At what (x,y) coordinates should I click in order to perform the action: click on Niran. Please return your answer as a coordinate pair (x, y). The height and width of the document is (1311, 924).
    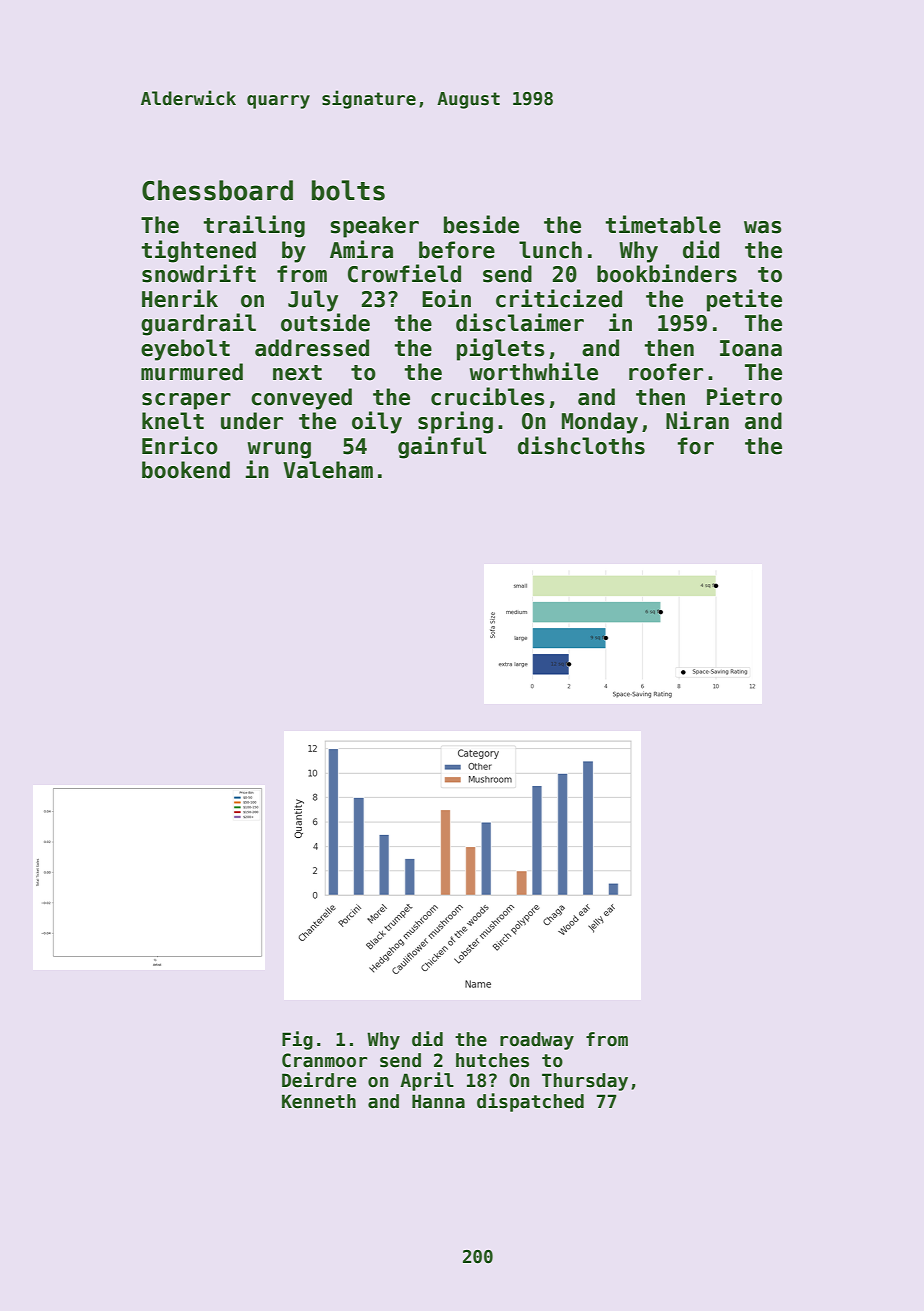
    Looking at the image, I should click on (697, 420).
